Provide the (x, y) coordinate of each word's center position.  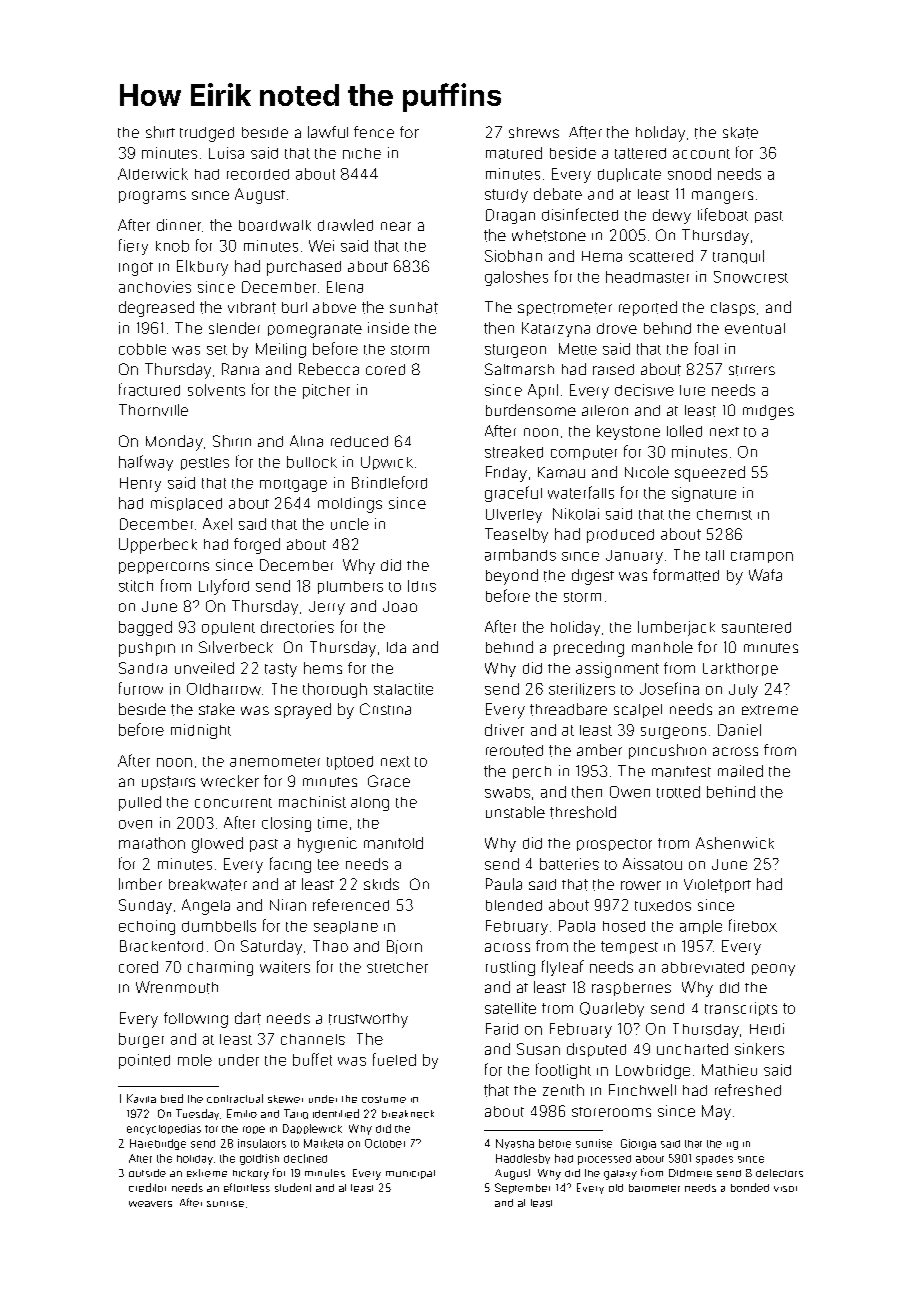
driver (504, 730)
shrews (534, 132)
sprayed (303, 711)
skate (740, 133)
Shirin (232, 441)
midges (768, 412)
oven (135, 824)
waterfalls (581, 492)
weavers (150, 1204)
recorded (258, 174)
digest (593, 577)
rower (641, 885)
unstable (515, 812)
